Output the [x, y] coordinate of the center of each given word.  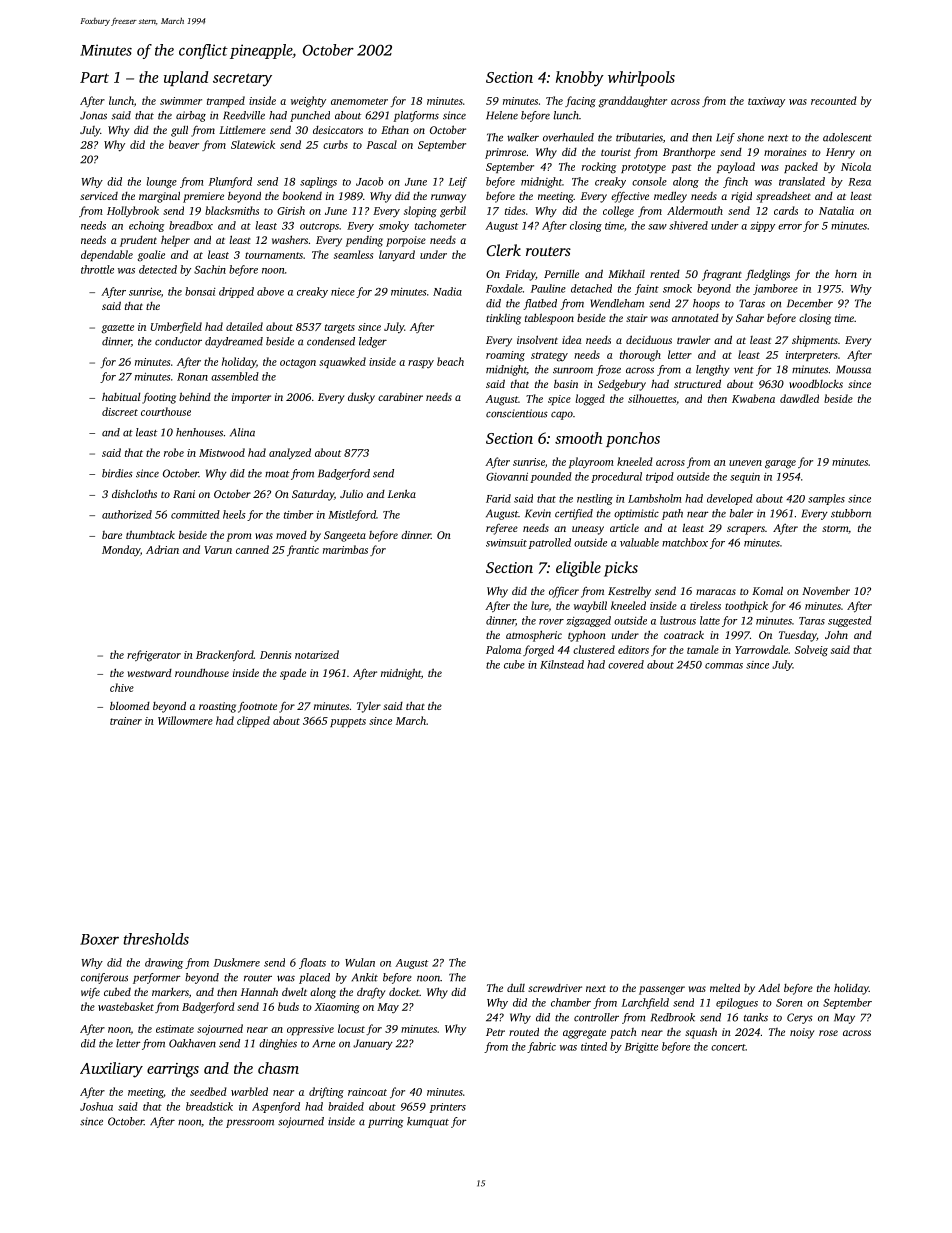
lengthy [713, 370]
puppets [348, 722]
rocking [599, 168]
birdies [117, 473]
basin [566, 384]
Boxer [99, 939]
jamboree [775, 289]
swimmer [181, 101]
